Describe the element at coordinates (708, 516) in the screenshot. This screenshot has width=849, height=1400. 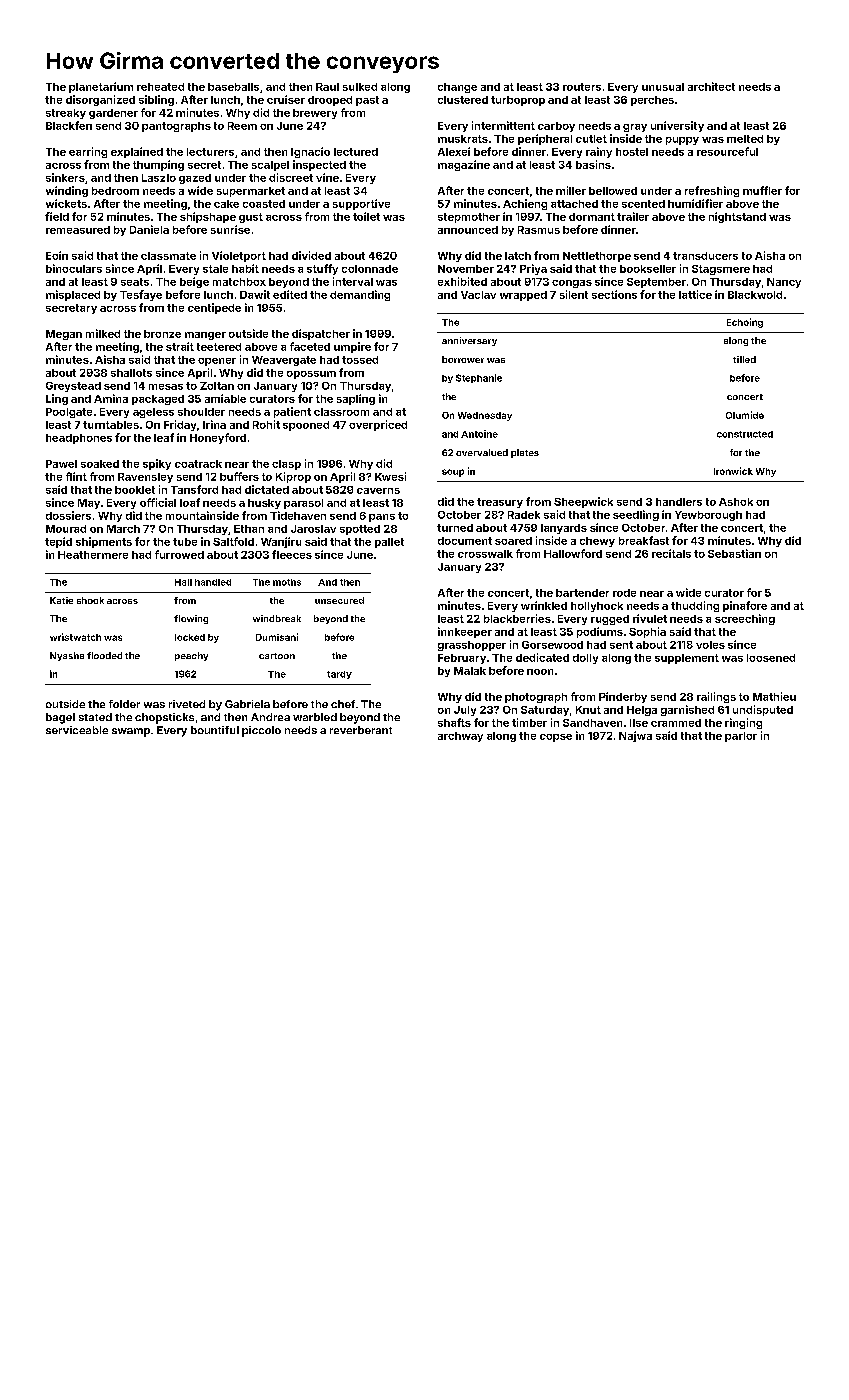
I see `Yewborough` at that location.
